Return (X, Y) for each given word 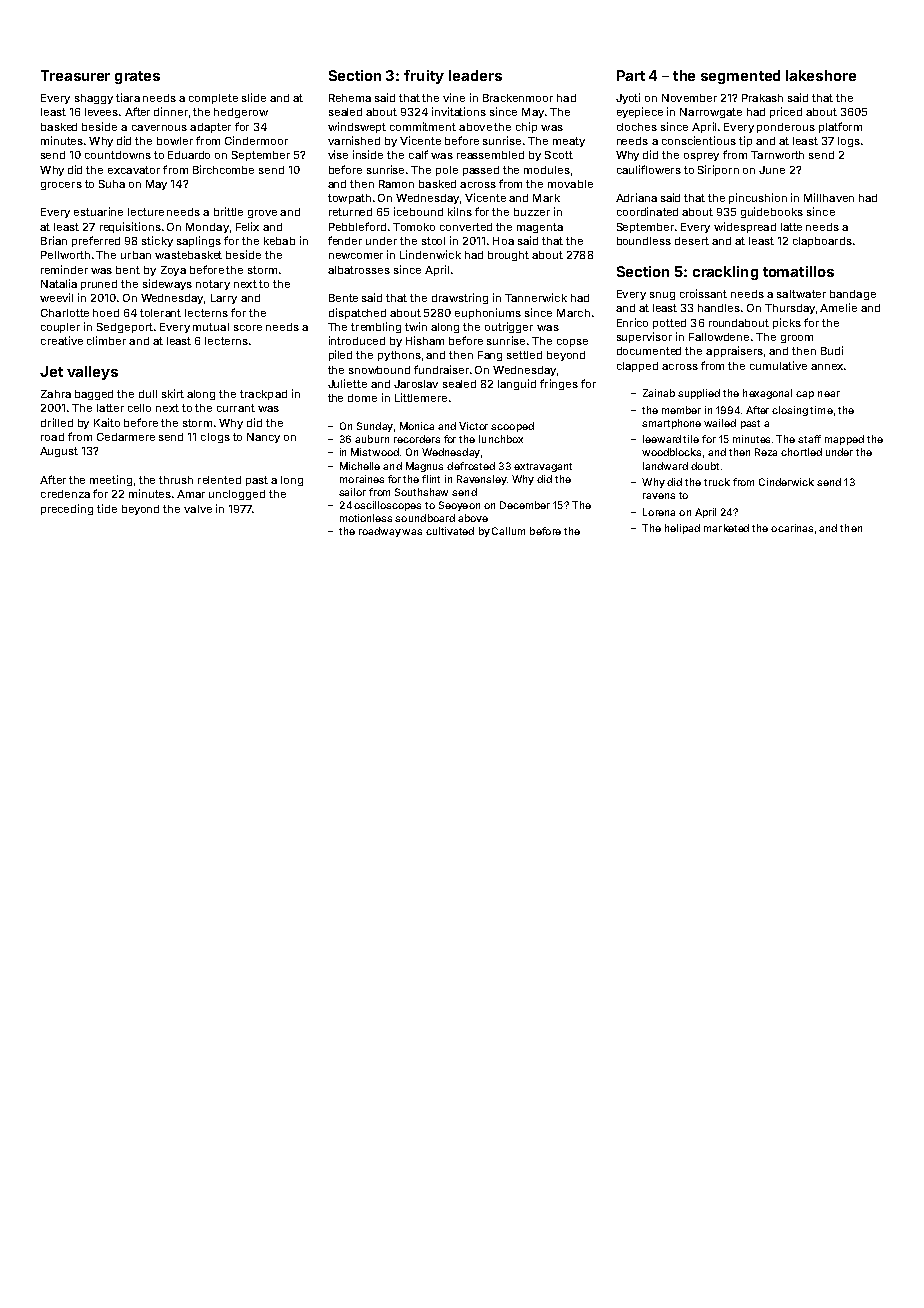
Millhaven (829, 197)
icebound (418, 211)
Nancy (263, 438)
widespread (745, 227)
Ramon (396, 184)
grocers (61, 186)
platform (840, 127)
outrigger (509, 327)
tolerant (160, 313)
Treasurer (75, 75)
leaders (475, 75)
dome (362, 398)
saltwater (801, 294)
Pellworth (65, 255)
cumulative (778, 365)
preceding (67, 509)
